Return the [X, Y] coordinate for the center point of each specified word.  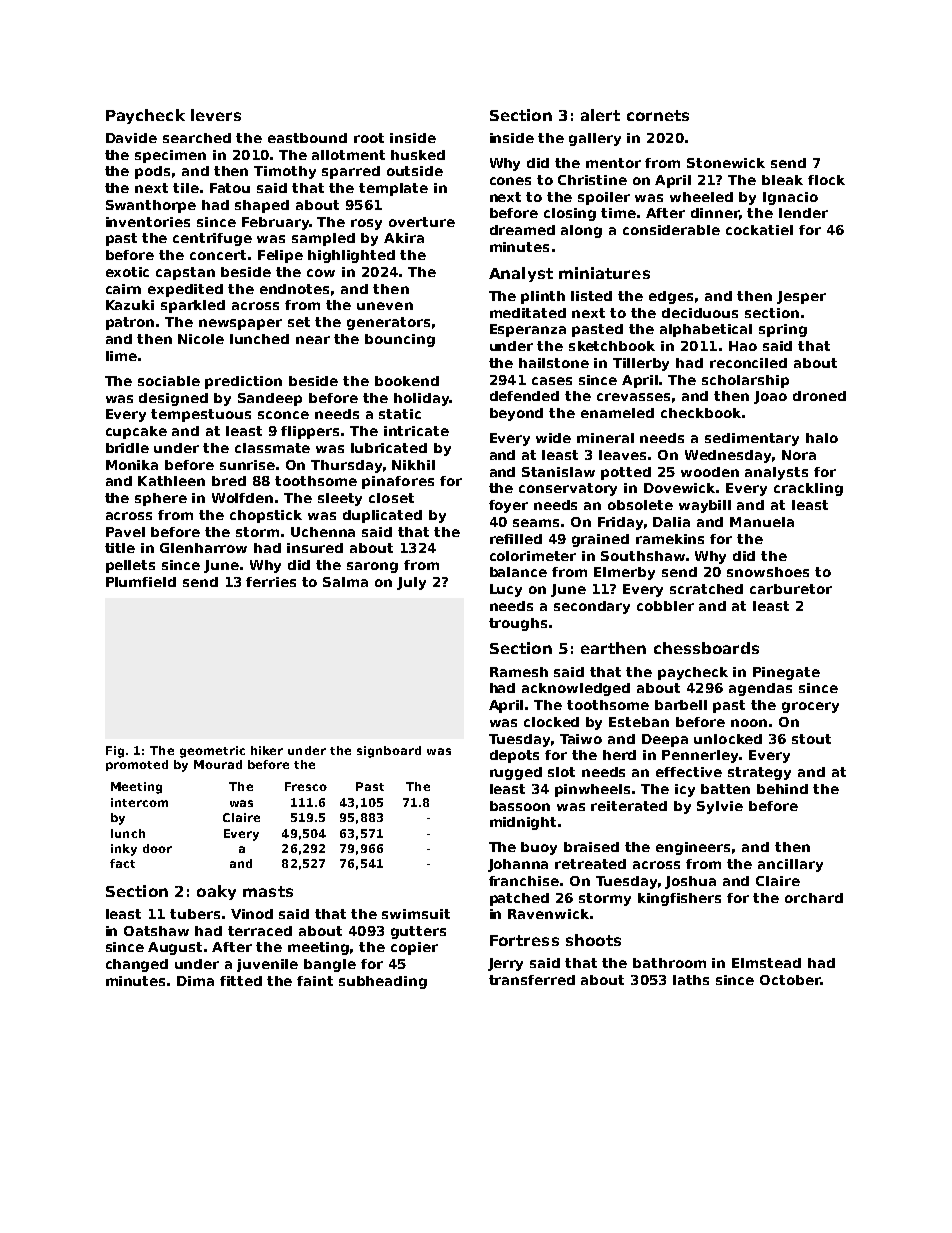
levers [216, 115]
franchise [524, 881]
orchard [814, 898]
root [369, 138]
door [157, 848]
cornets [658, 115]
